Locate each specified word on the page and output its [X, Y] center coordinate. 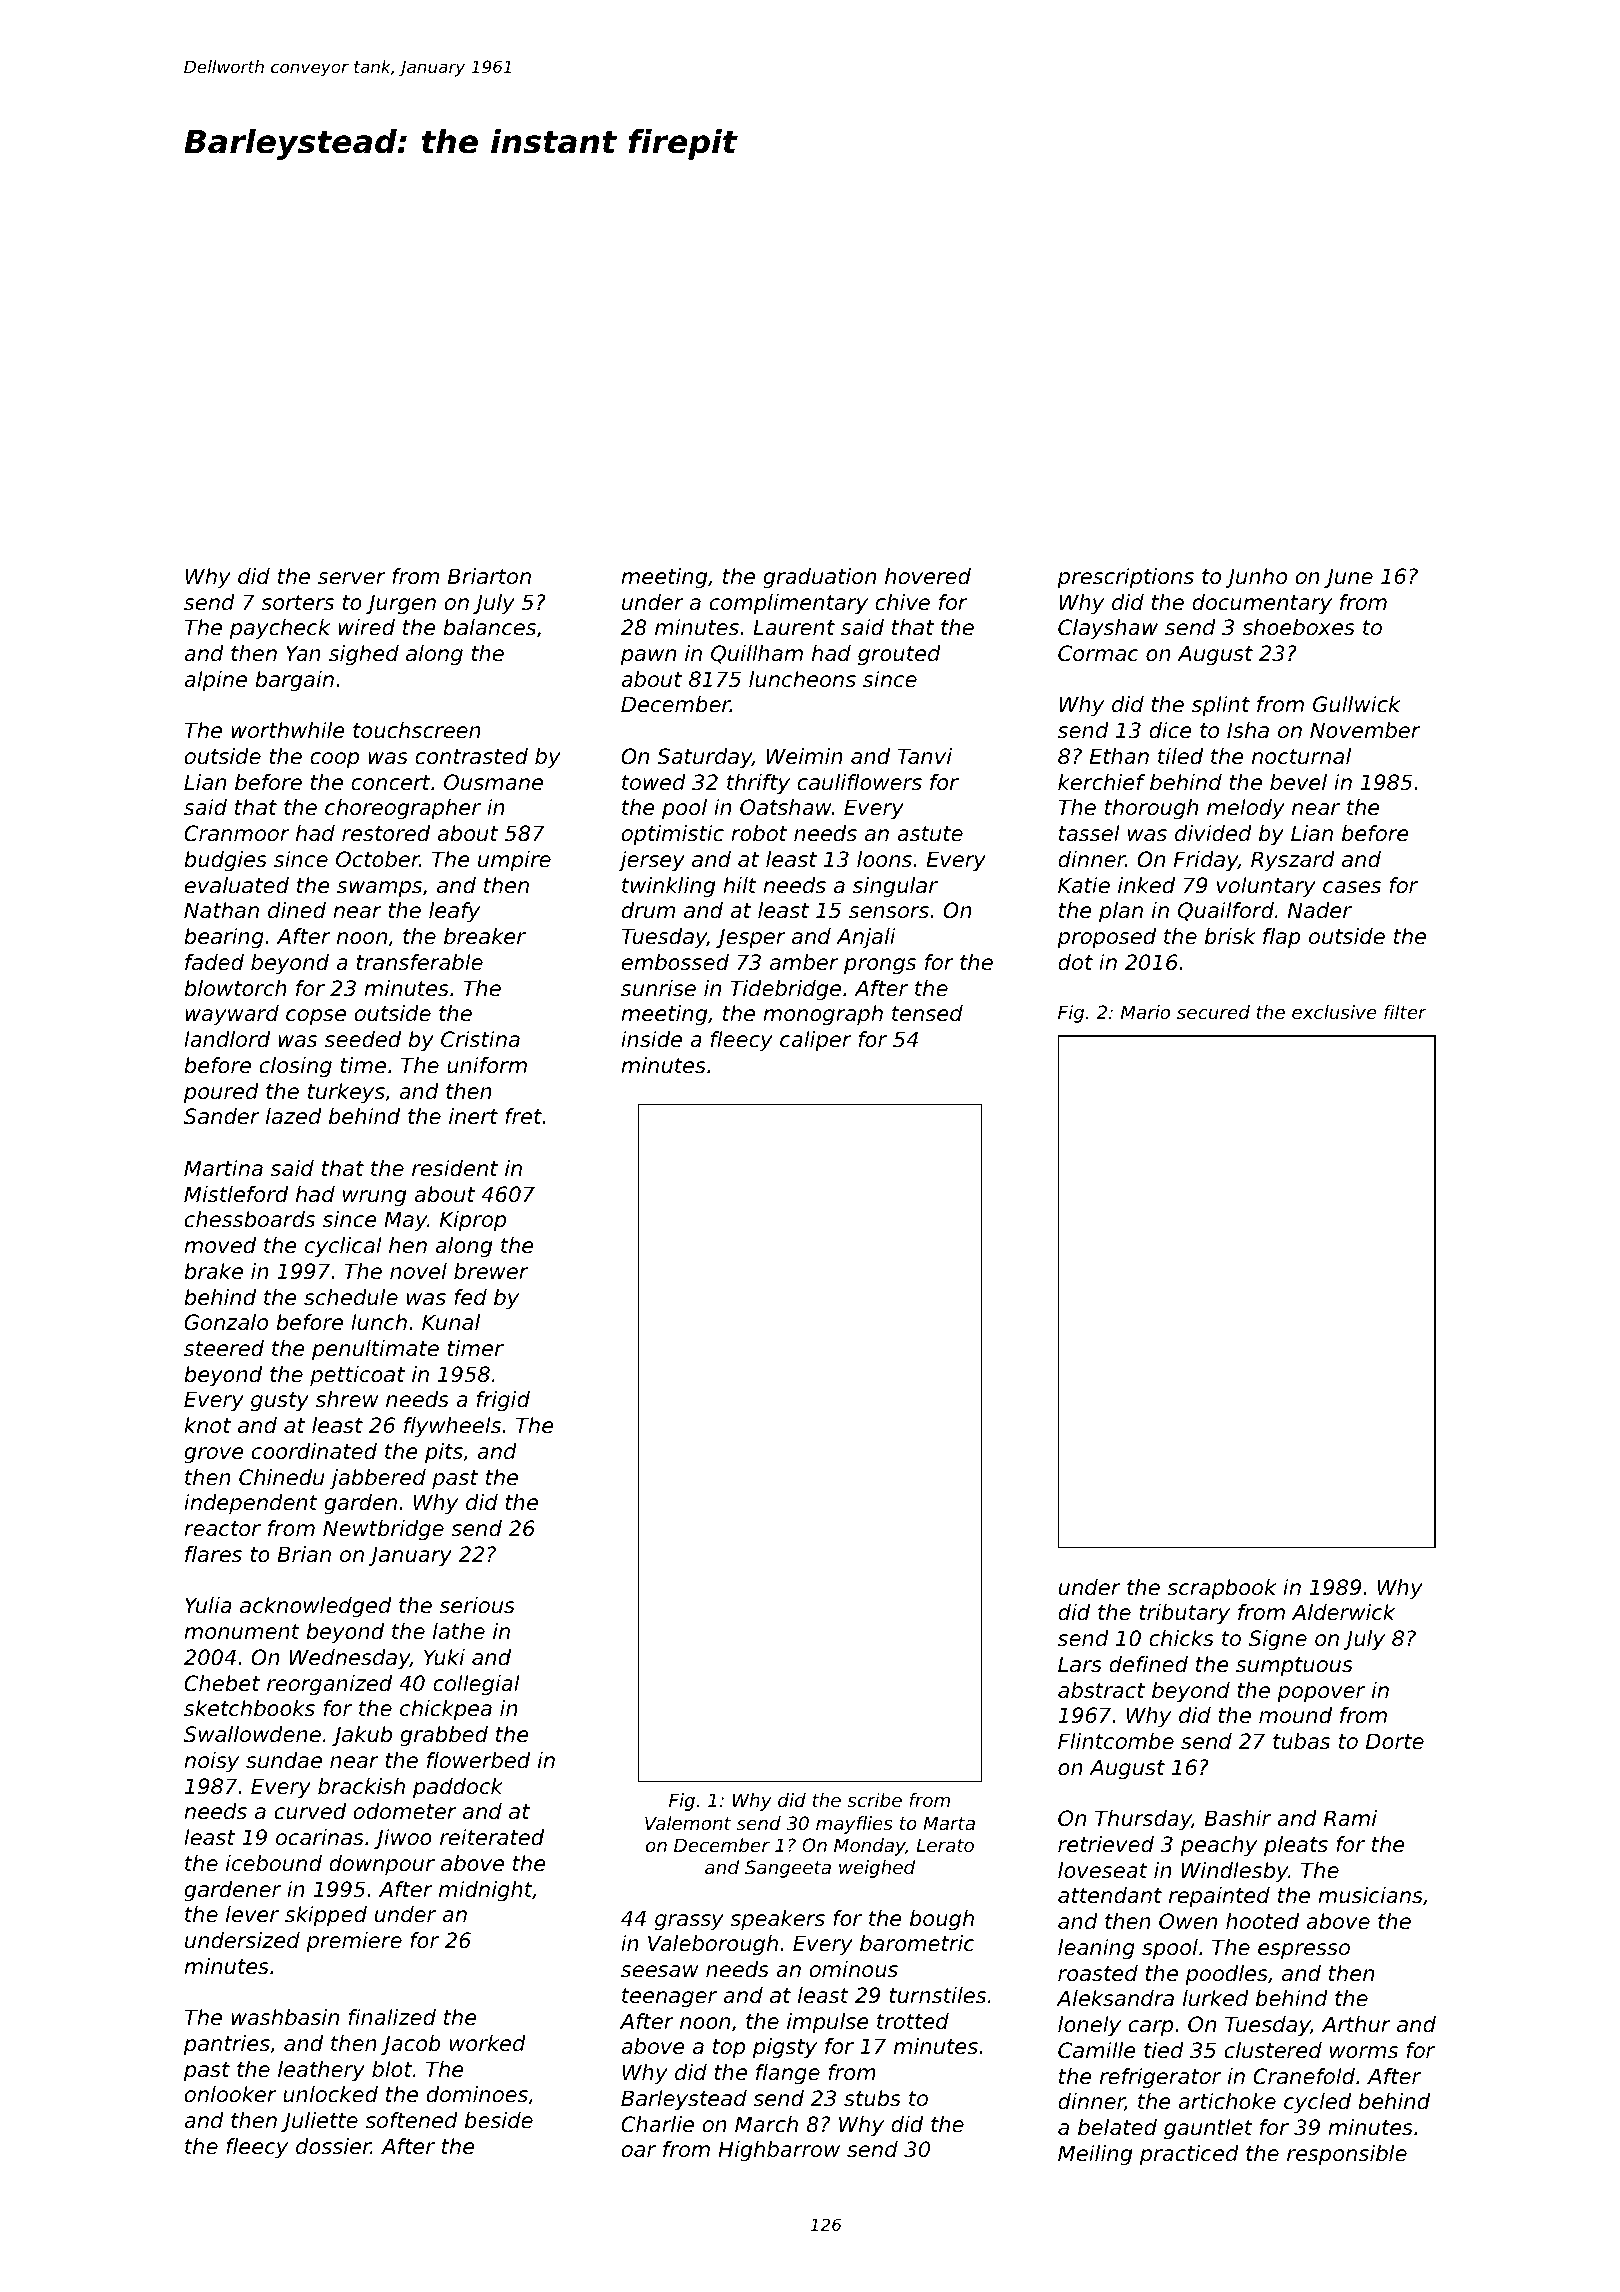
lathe [459, 1631]
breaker [485, 936]
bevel [1298, 782]
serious [477, 1605]
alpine [215, 681]
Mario [1145, 1012]
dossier [333, 2146]
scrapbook [1222, 1589]
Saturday [704, 758]
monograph [823, 1015]
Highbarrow [779, 2151]
